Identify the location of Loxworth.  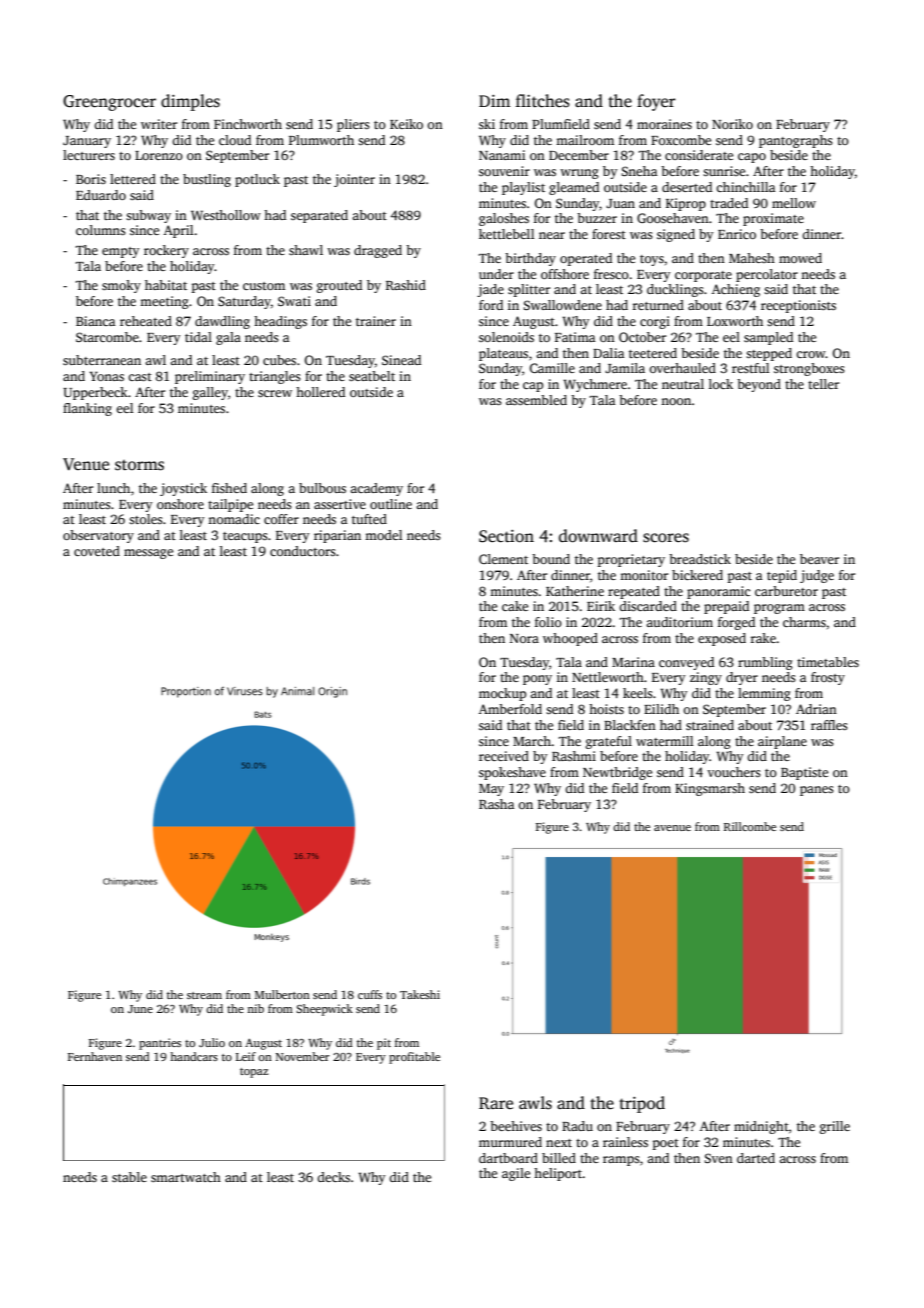
(735, 321).
